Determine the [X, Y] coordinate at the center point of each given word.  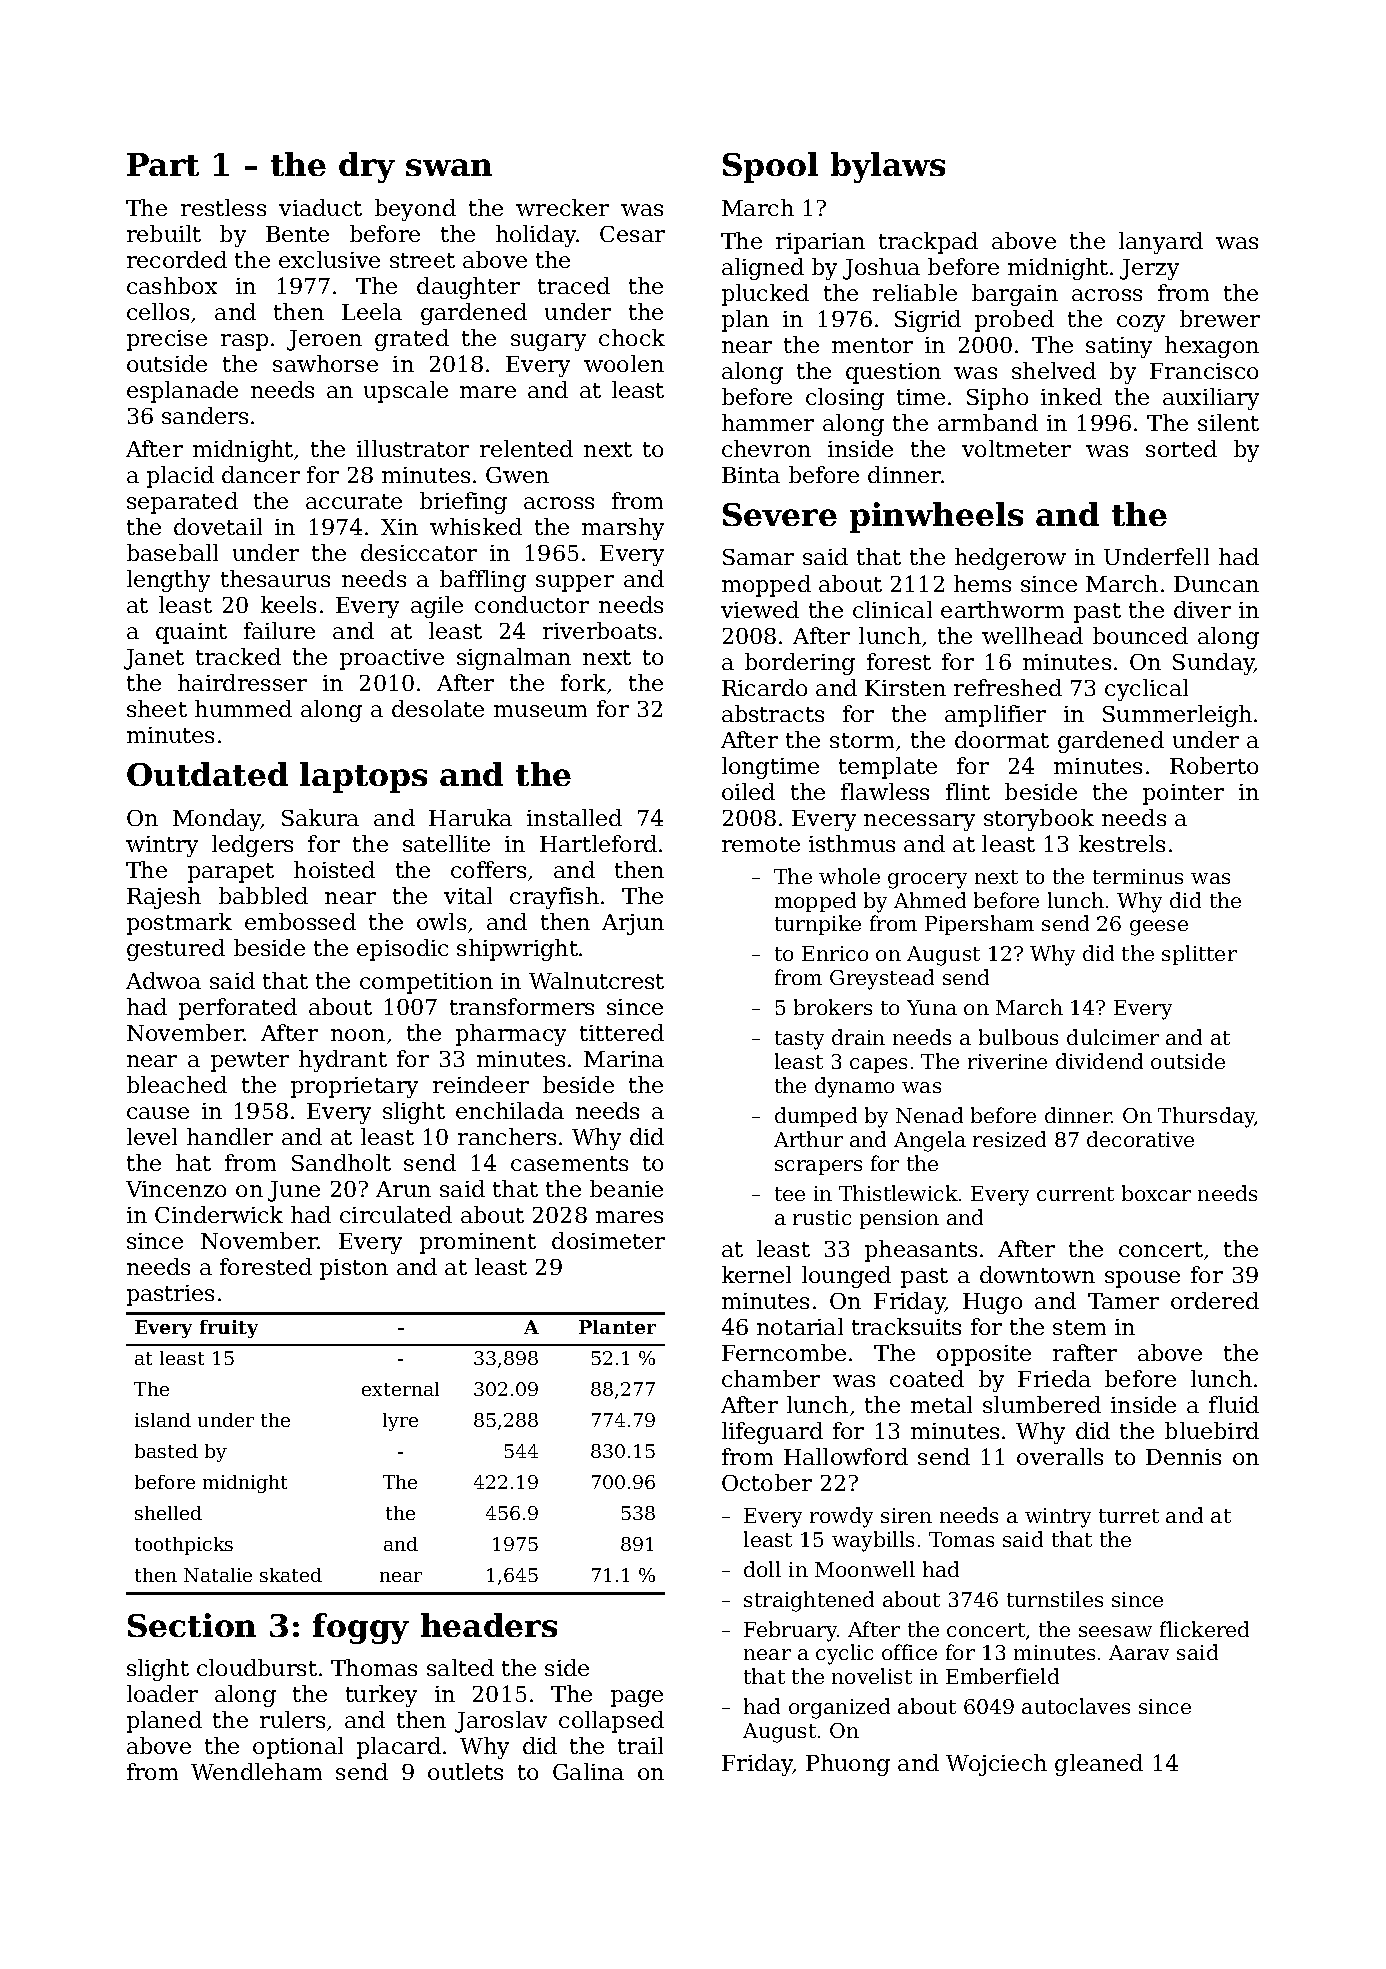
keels [288, 604]
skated [291, 1575]
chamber [771, 1378]
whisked [476, 526]
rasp [244, 342]
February [791, 1631]
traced [574, 285]
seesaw [1115, 1631]
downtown [1037, 1274]
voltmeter [1016, 448]
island [163, 1420]
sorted [1181, 448]
